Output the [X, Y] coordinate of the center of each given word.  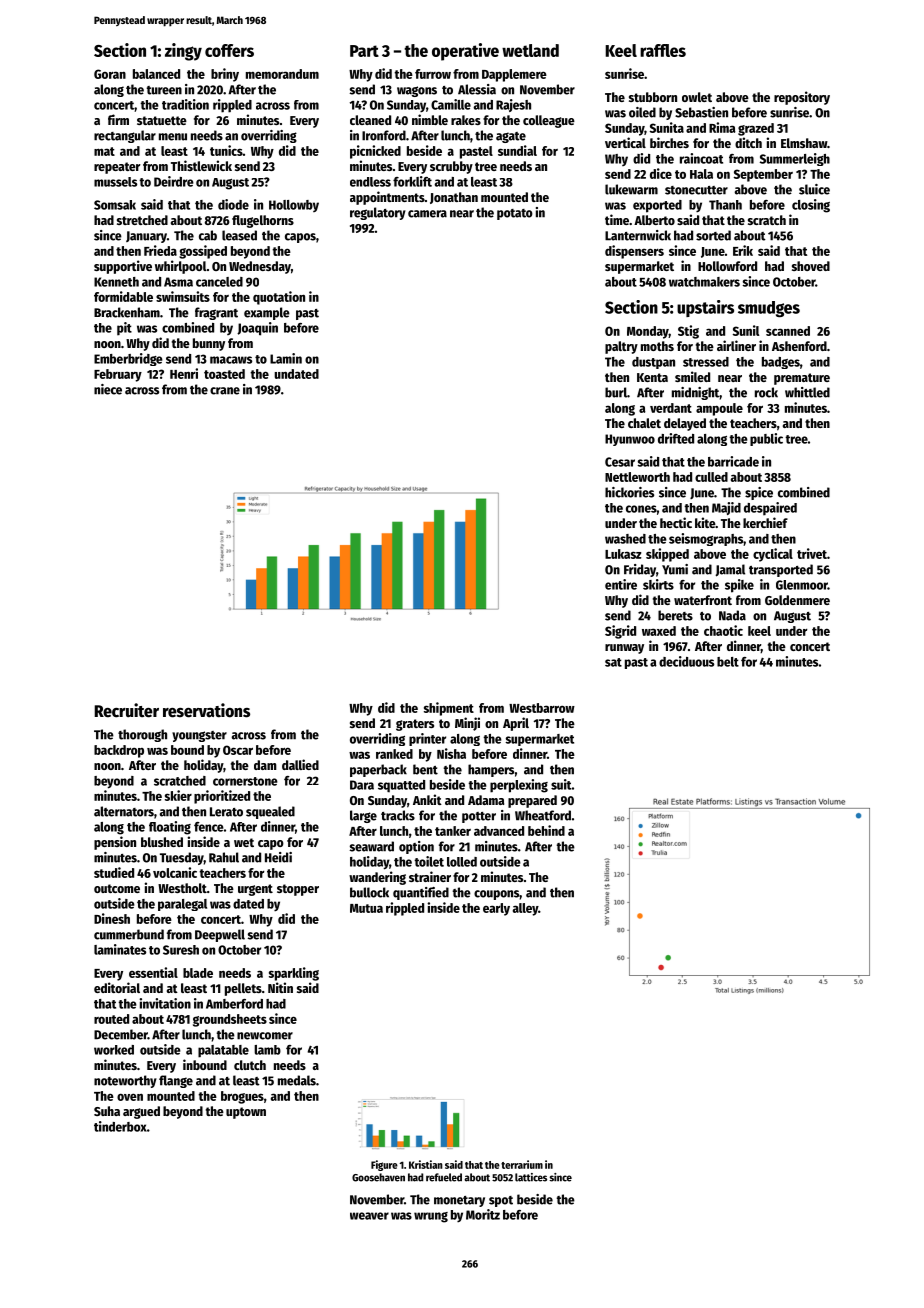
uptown [246, 1113]
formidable [123, 296]
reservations [206, 710]
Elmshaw [804, 143]
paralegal [182, 905]
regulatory [378, 213]
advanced [499, 831]
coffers [229, 50]
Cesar [620, 462]
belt [728, 662]
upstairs [705, 308]
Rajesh [513, 105]
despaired [770, 509]
